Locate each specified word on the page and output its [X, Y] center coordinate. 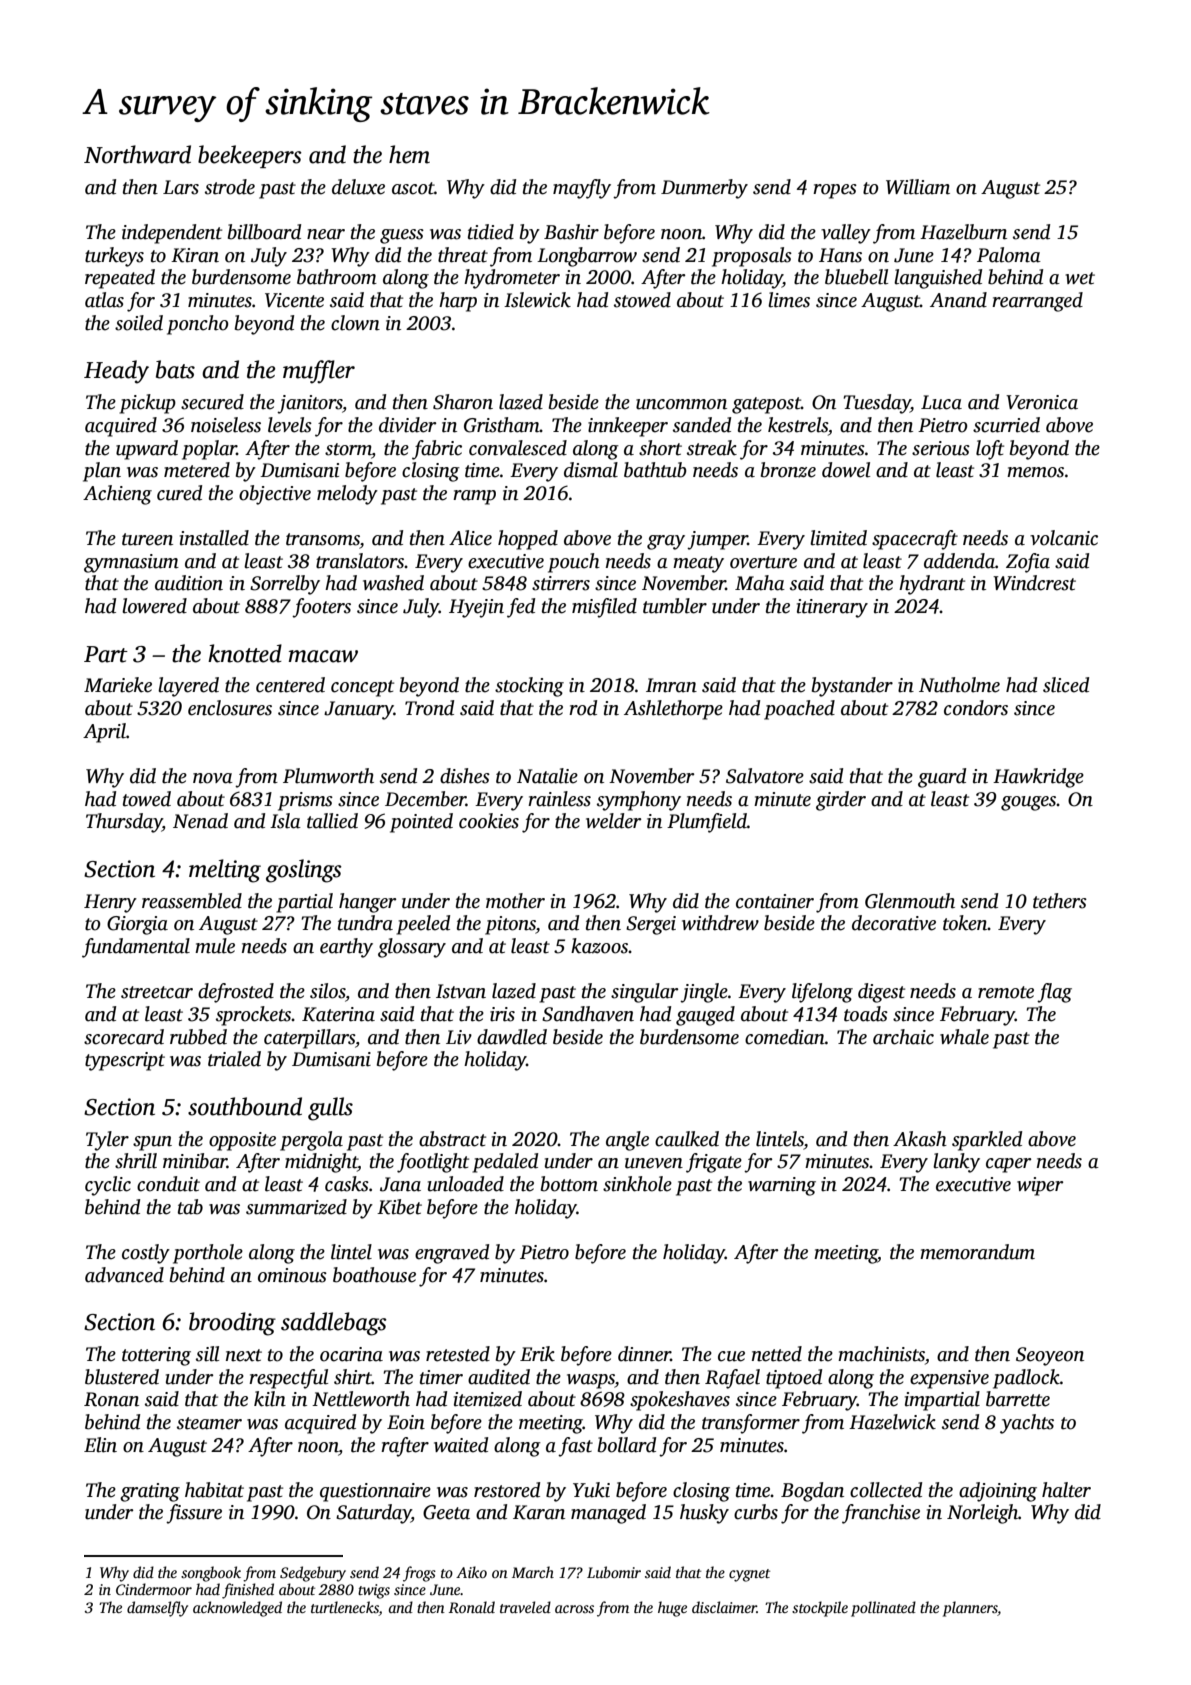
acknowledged [237, 1609]
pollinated [883, 1609]
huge [672, 1609]
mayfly [582, 189]
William [918, 187]
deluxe [358, 187]
